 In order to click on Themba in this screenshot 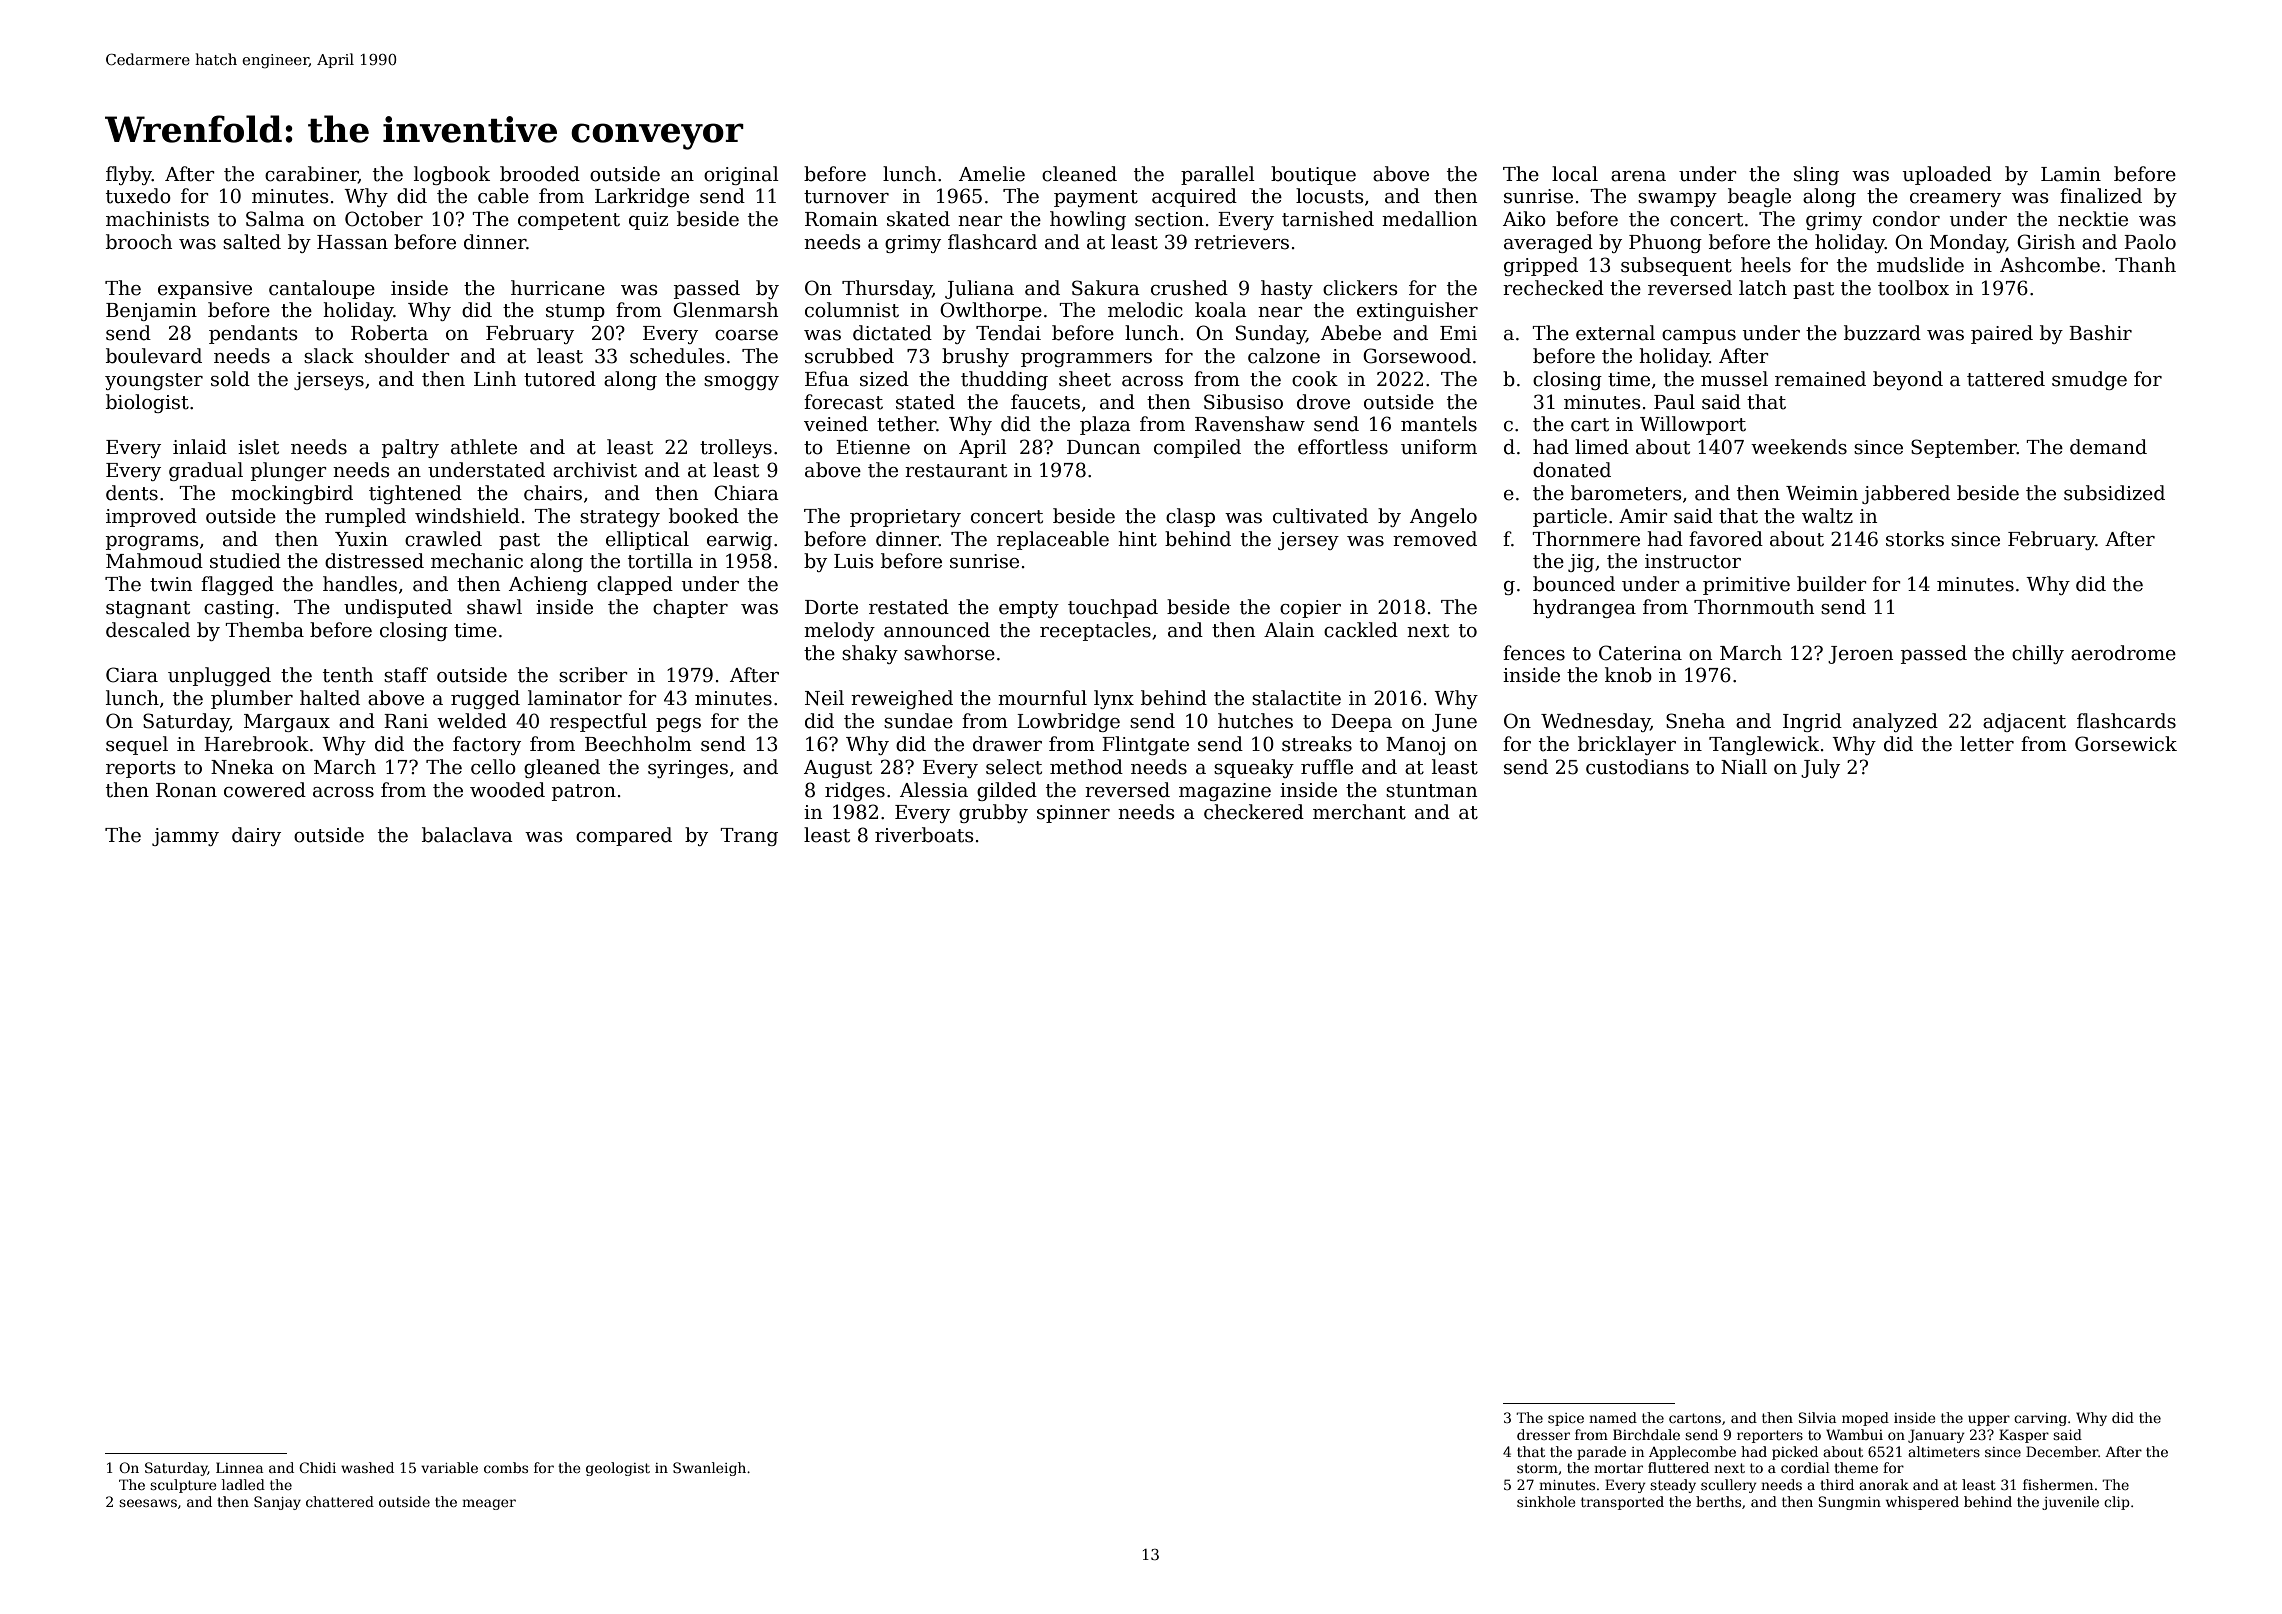, I will do `click(265, 630)`.
